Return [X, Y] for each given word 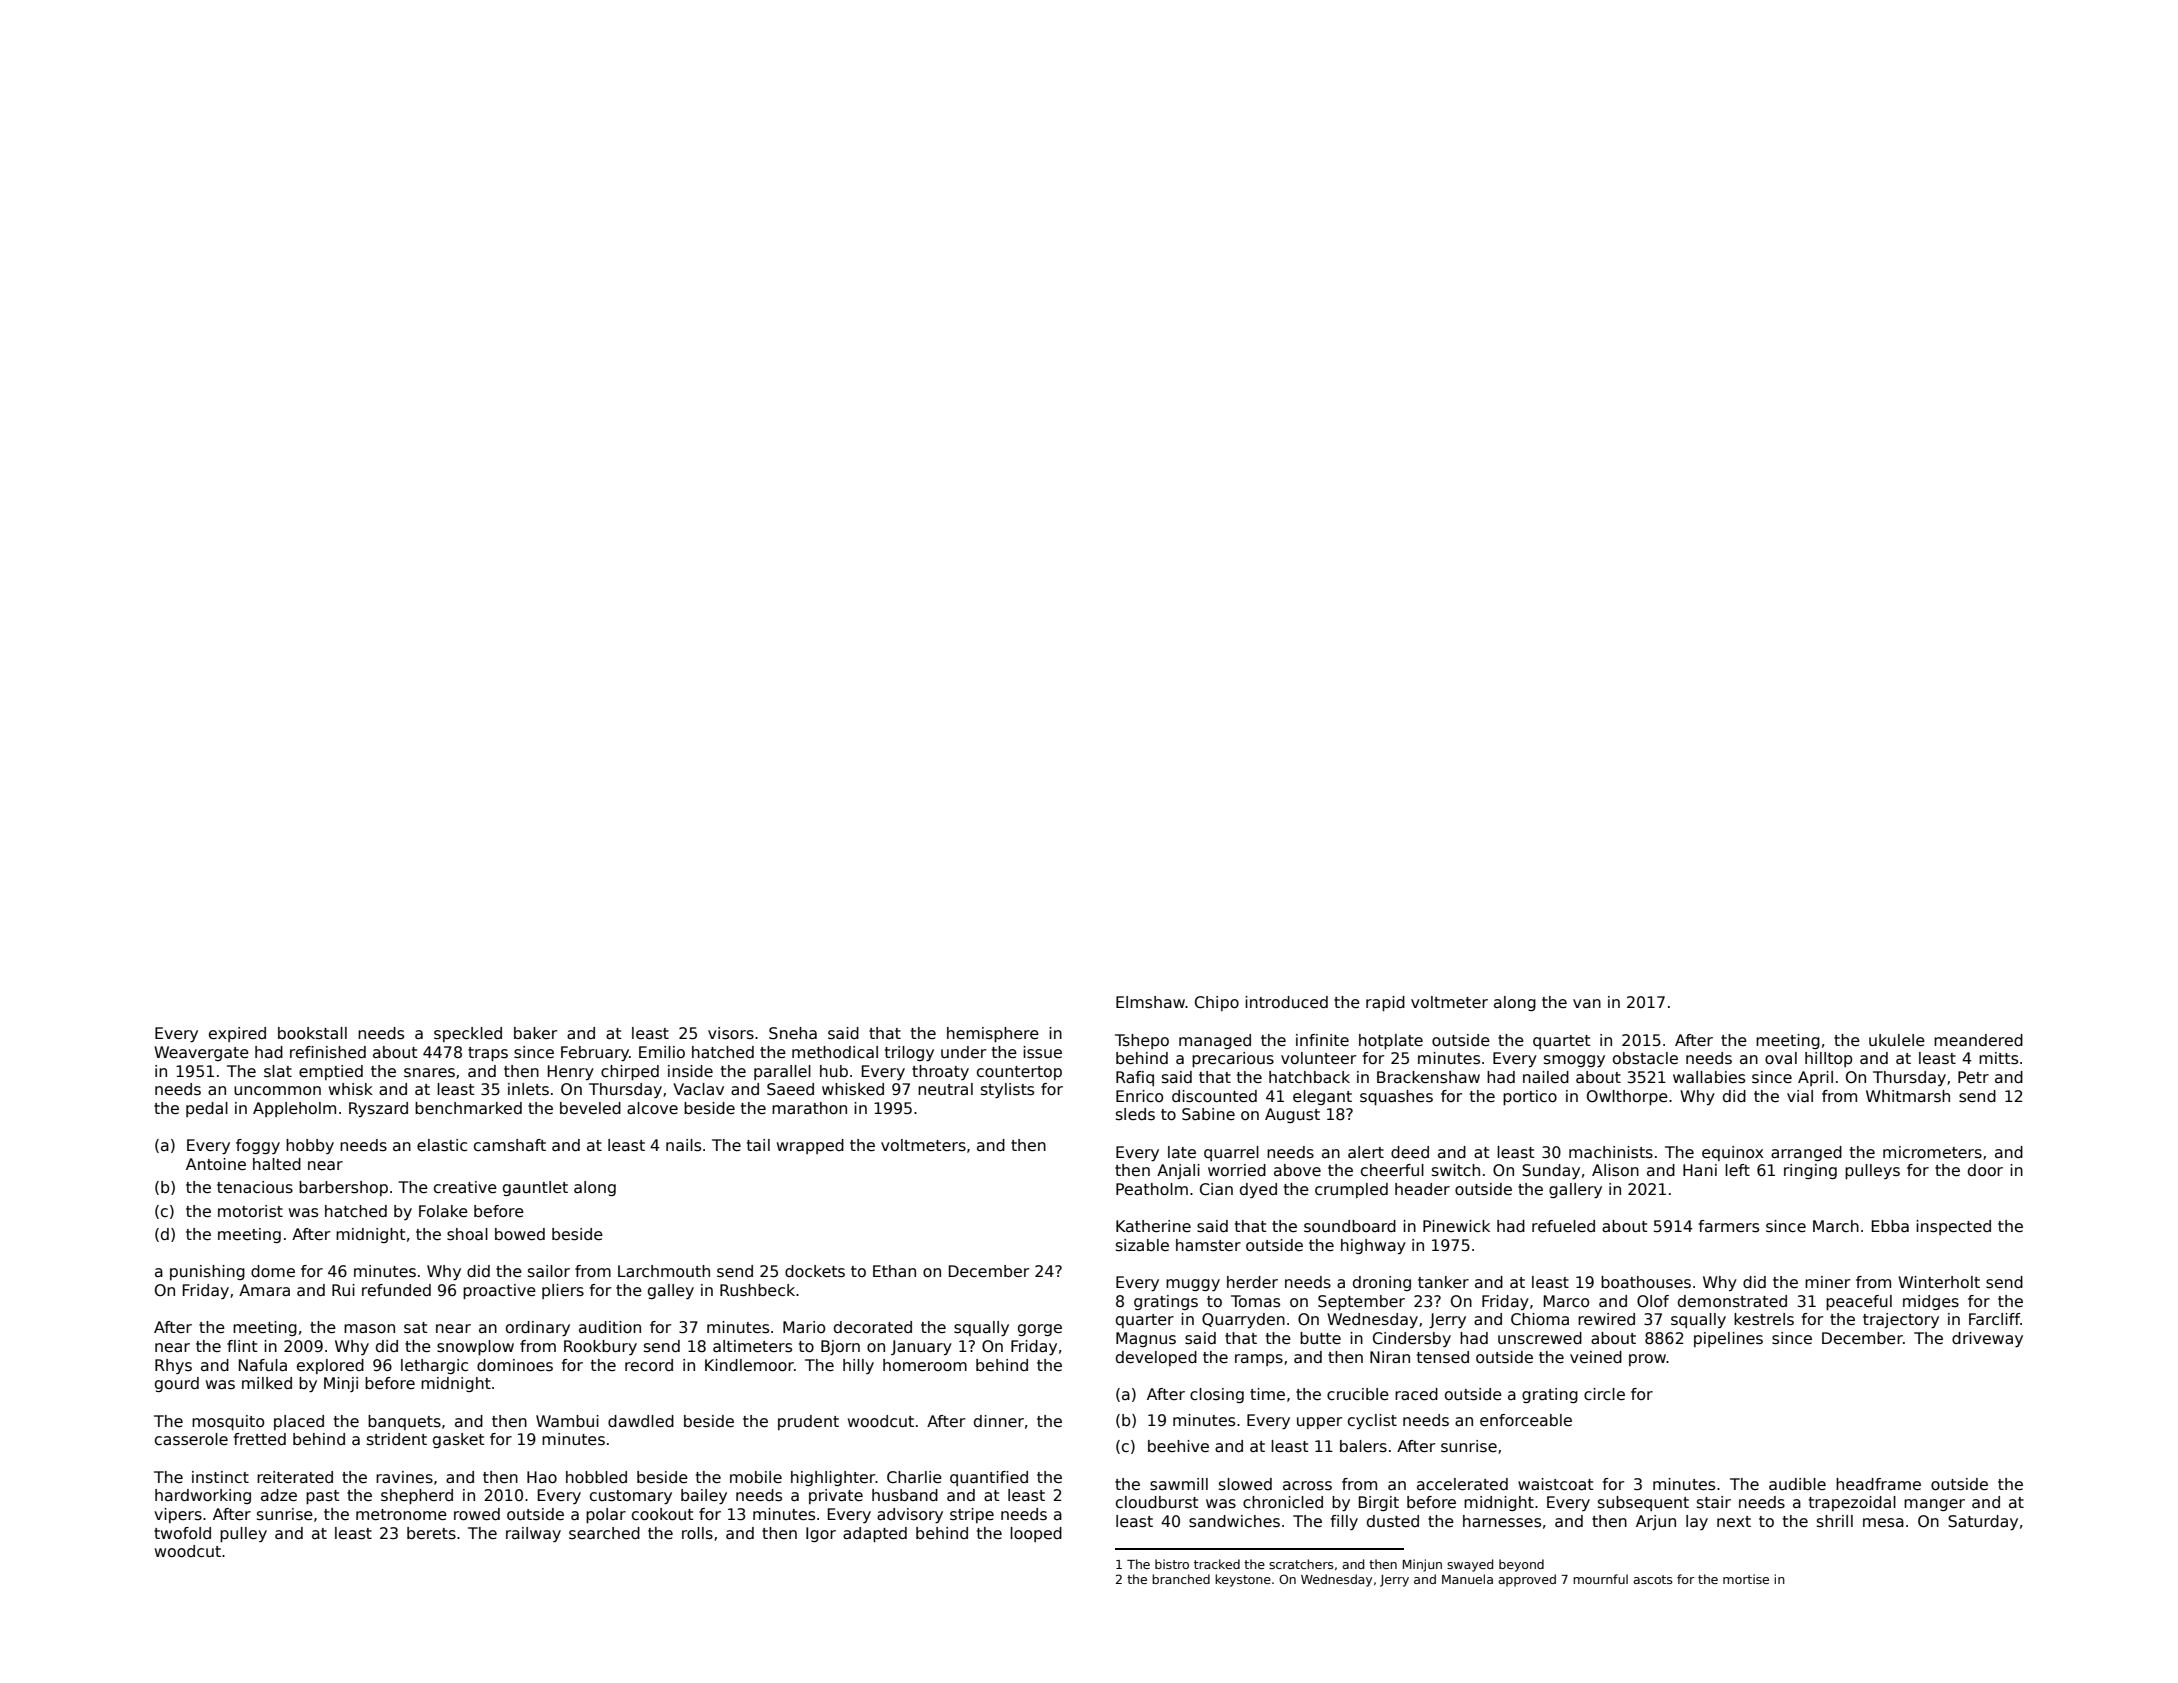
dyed [1258, 1190]
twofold [182, 1533]
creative [465, 1187]
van [1587, 1003]
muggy [1193, 1285]
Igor [821, 1534]
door [1985, 1170]
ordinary [538, 1328]
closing [1217, 1395]
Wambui [567, 1421]
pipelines [1728, 1339]
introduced [1286, 1002]
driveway [1987, 1339]
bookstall [312, 1033]
